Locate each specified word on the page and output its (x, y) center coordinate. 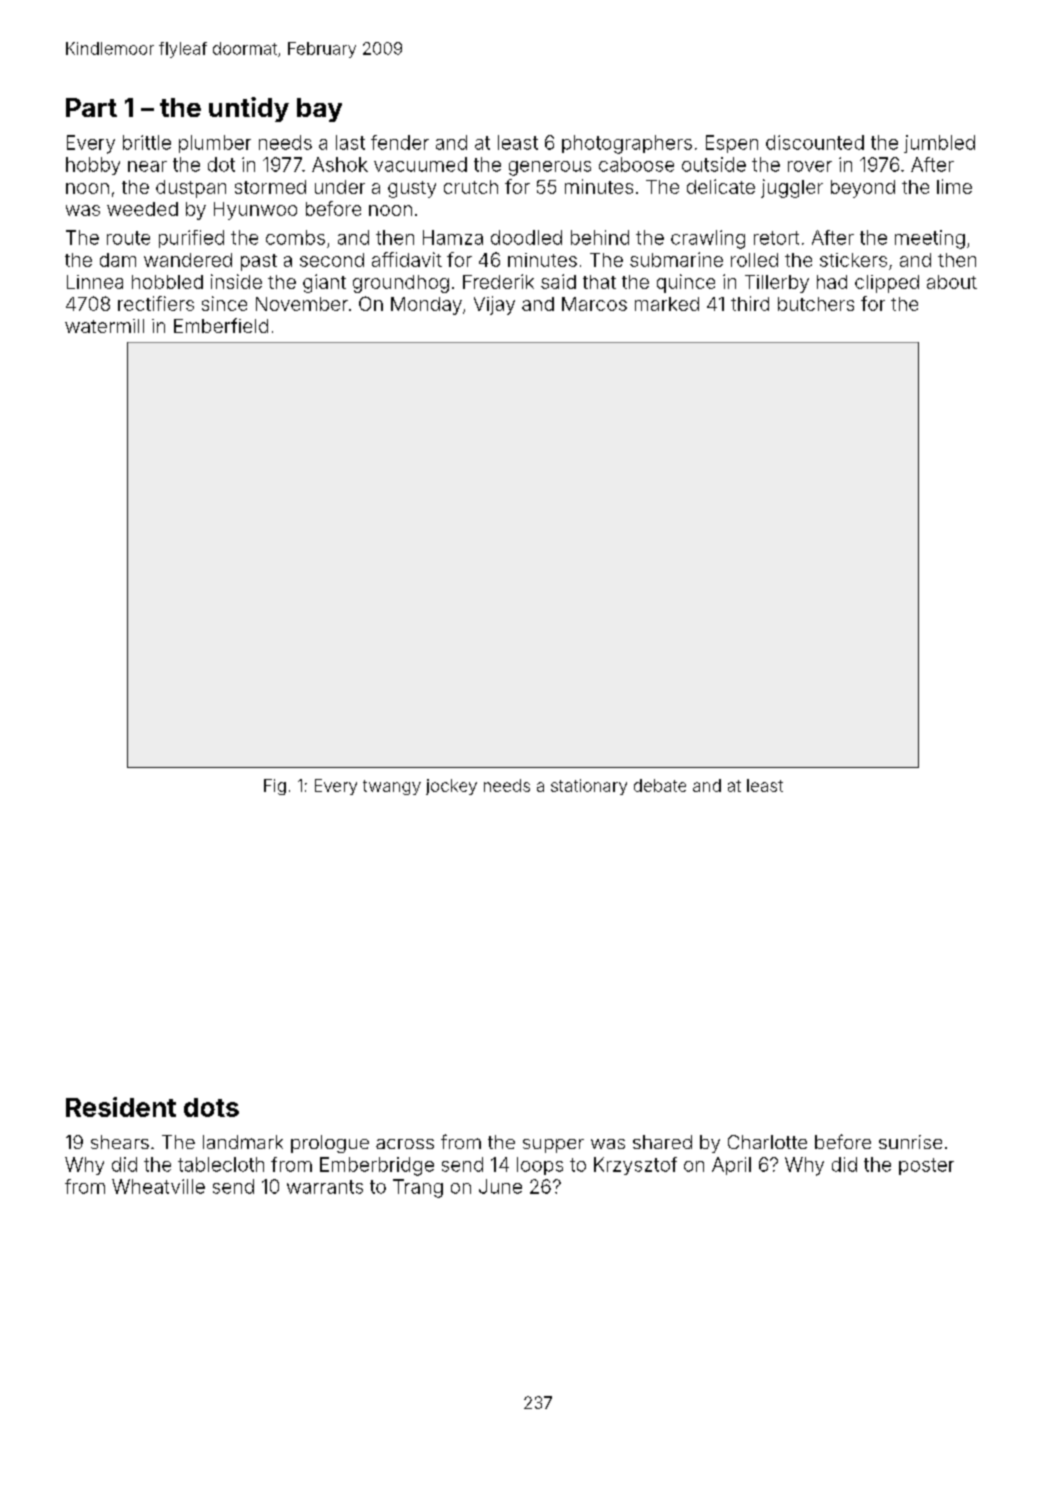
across (405, 1144)
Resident (121, 1107)
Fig (275, 787)
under (340, 187)
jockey (451, 787)
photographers (627, 144)
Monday (426, 306)
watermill (104, 326)
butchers (816, 304)
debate (660, 785)
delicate (721, 186)
